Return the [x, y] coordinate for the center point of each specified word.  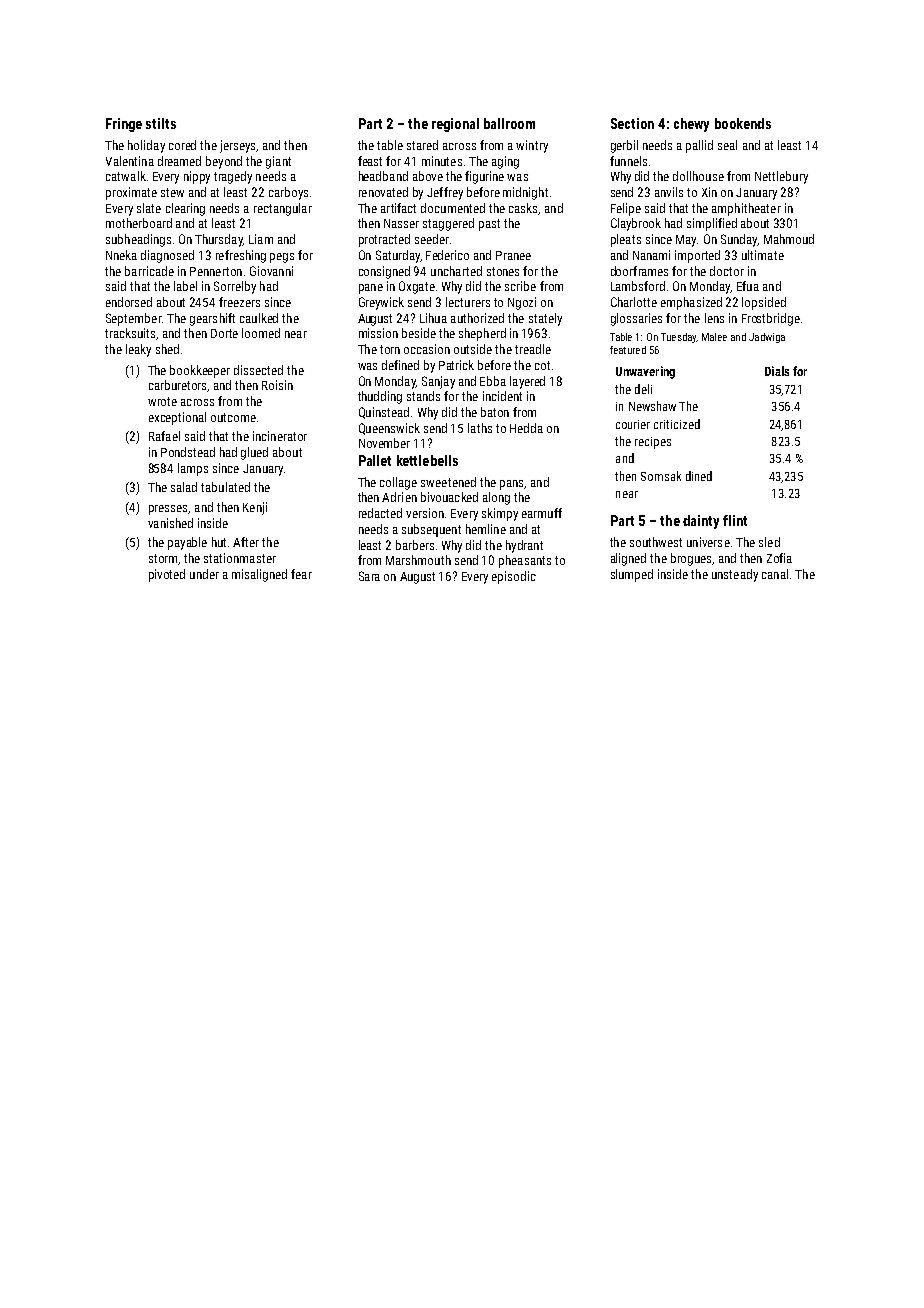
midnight [525, 193]
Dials [777, 371]
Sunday [739, 240]
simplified [712, 224]
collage [398, 483]
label [185, 286]
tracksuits [131, 334]
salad [184, 487]
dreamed [179, 161]
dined [699, 476]
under [204, 574]
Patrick [456, 365]
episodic [514, 577]
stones [503, 271]
